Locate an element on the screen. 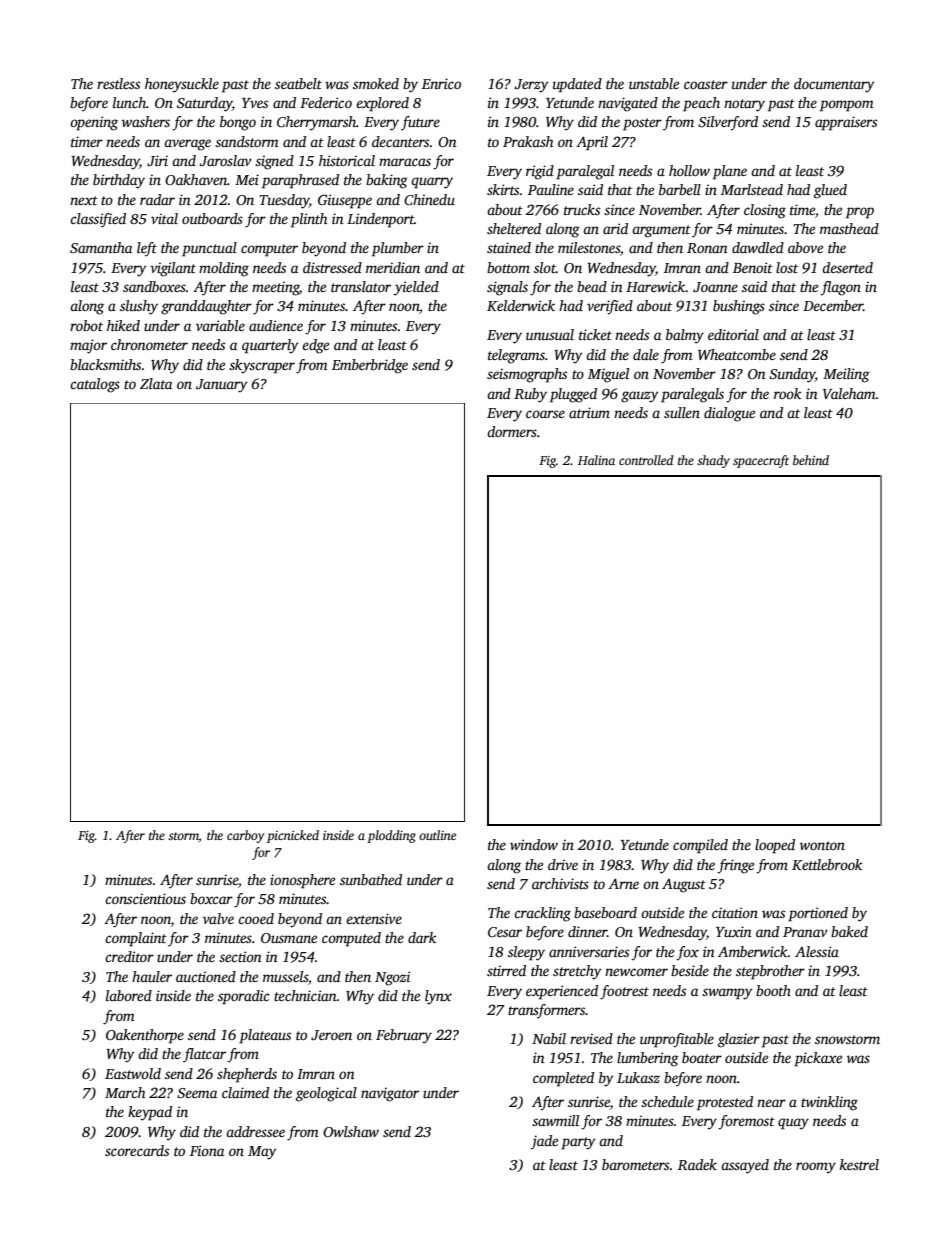  outline is located at coordinates (437, 835).
